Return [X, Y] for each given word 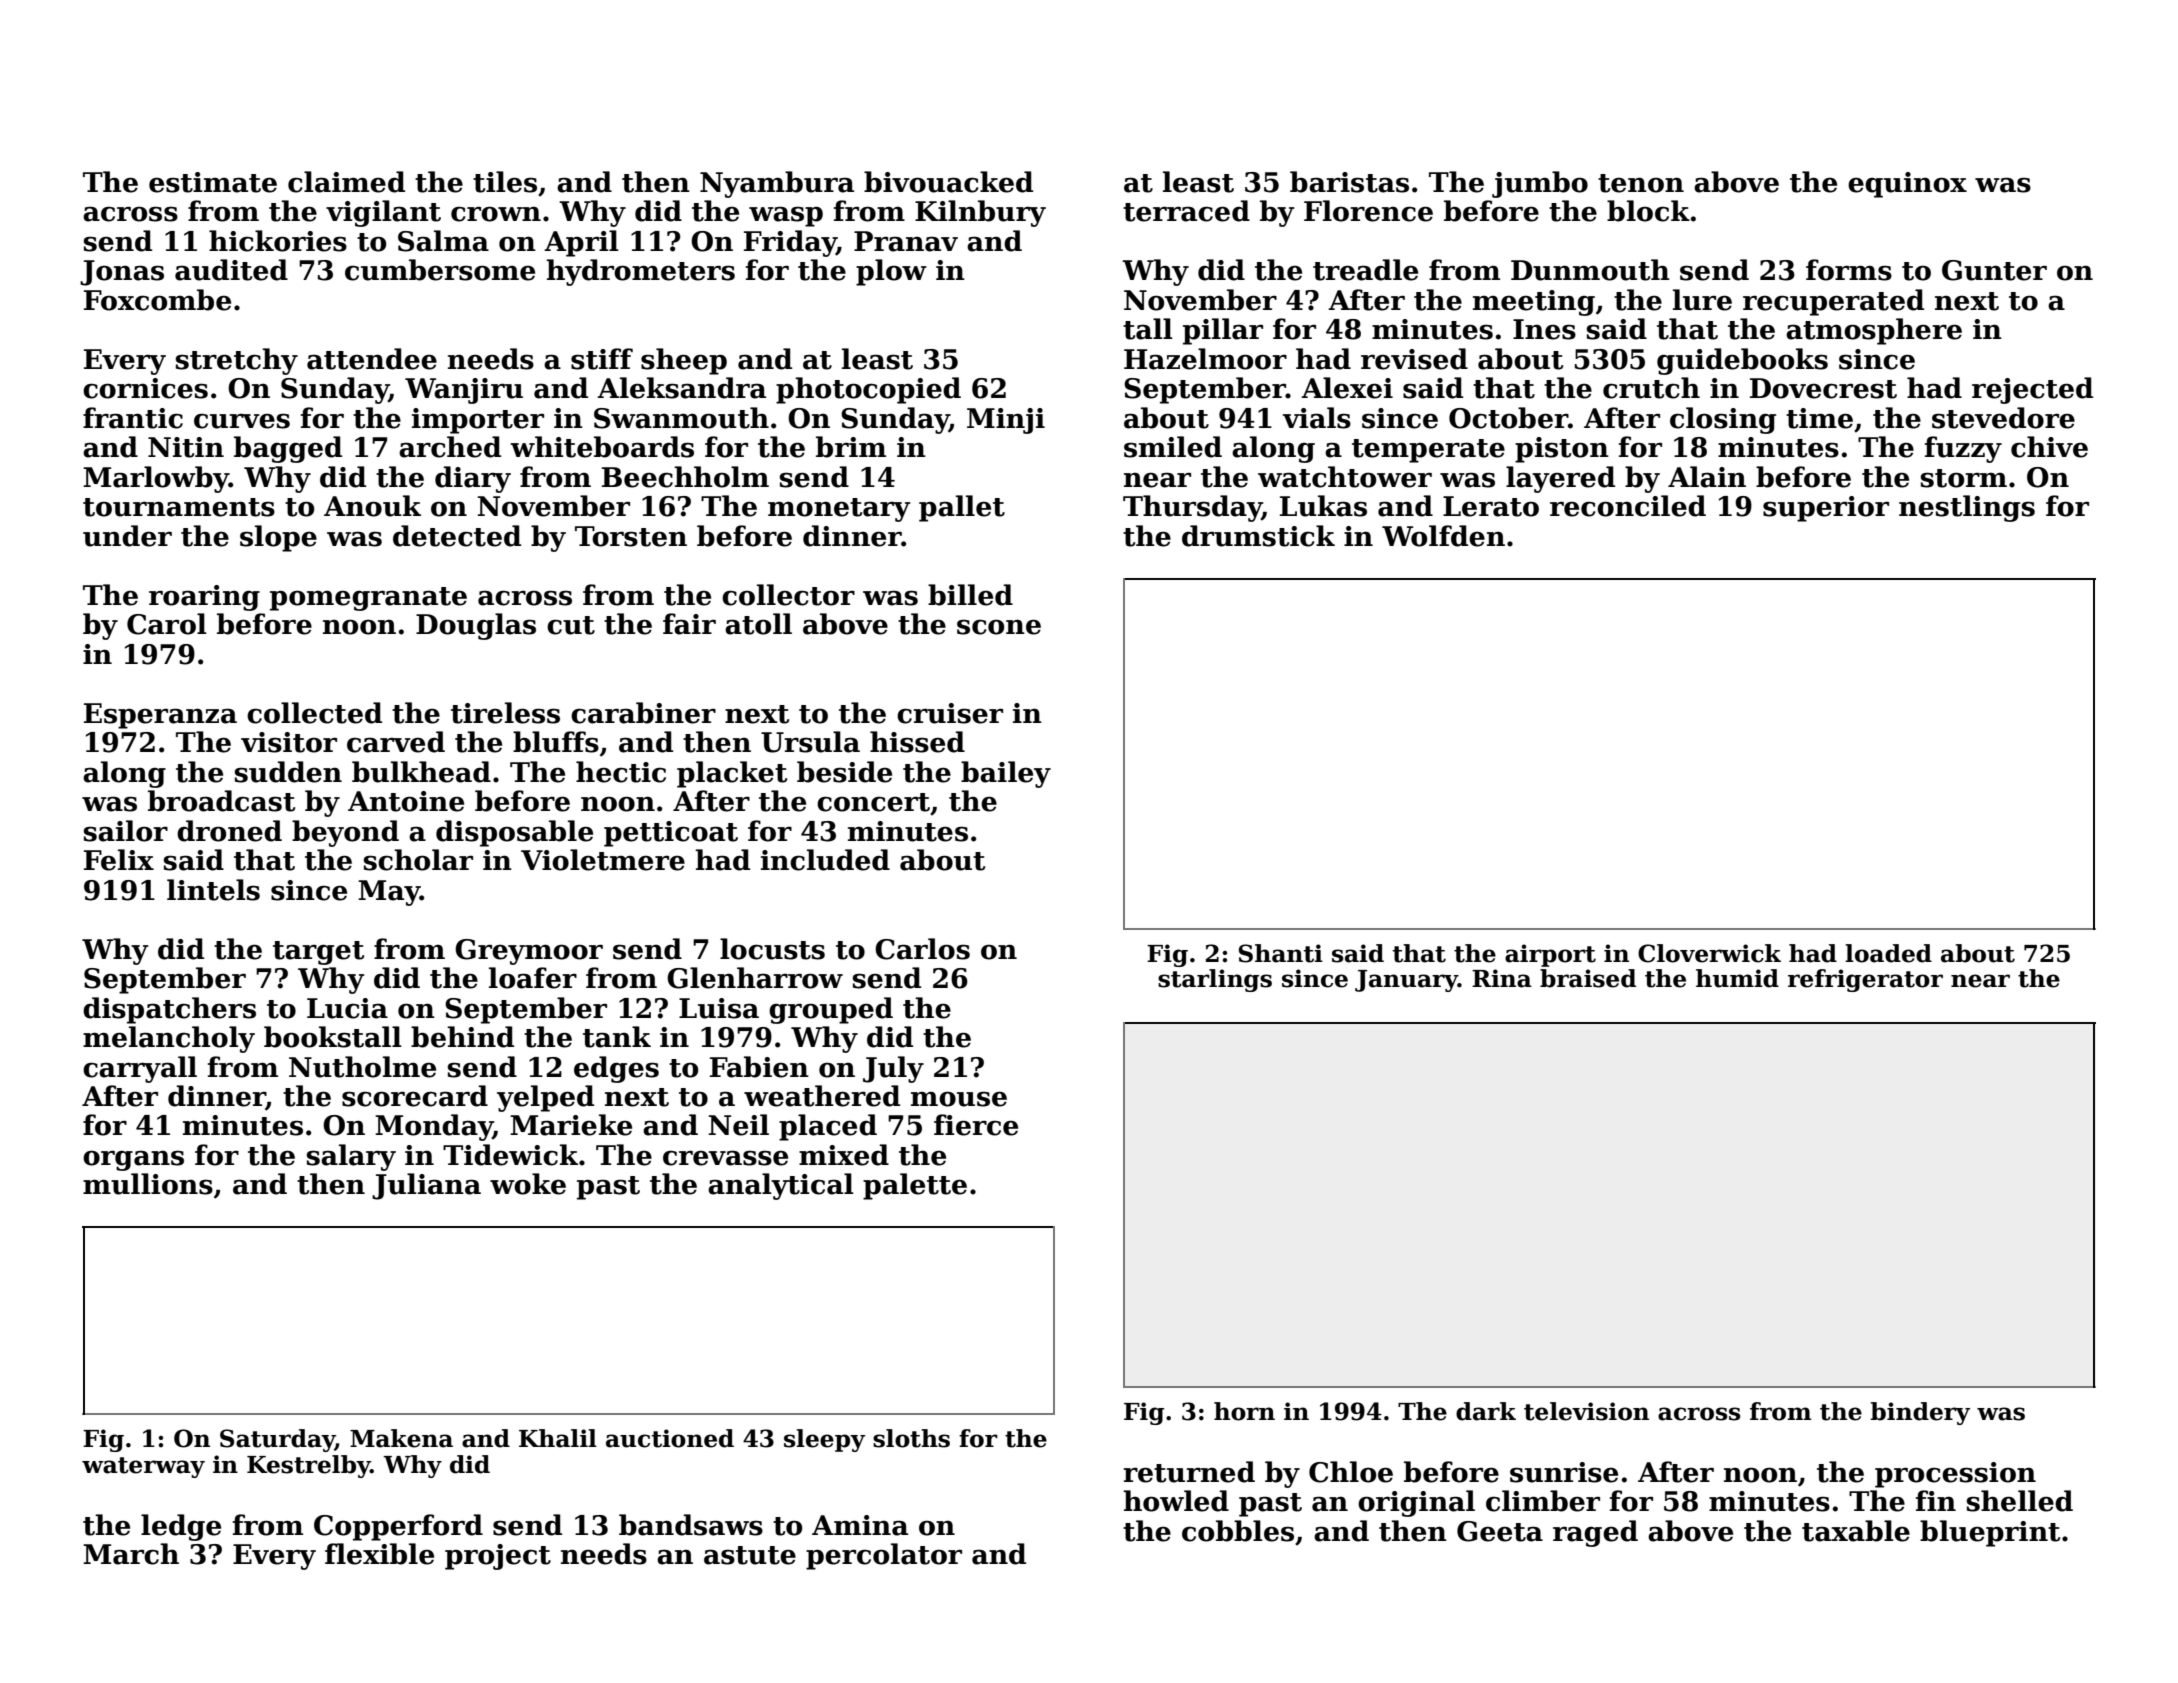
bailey [1006, 774]
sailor [126, 831]
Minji [1006, 421]
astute [750, 1555]
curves [242, 421]
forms [1849, 270]
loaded [1888, 953]
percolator [884, 1556]
